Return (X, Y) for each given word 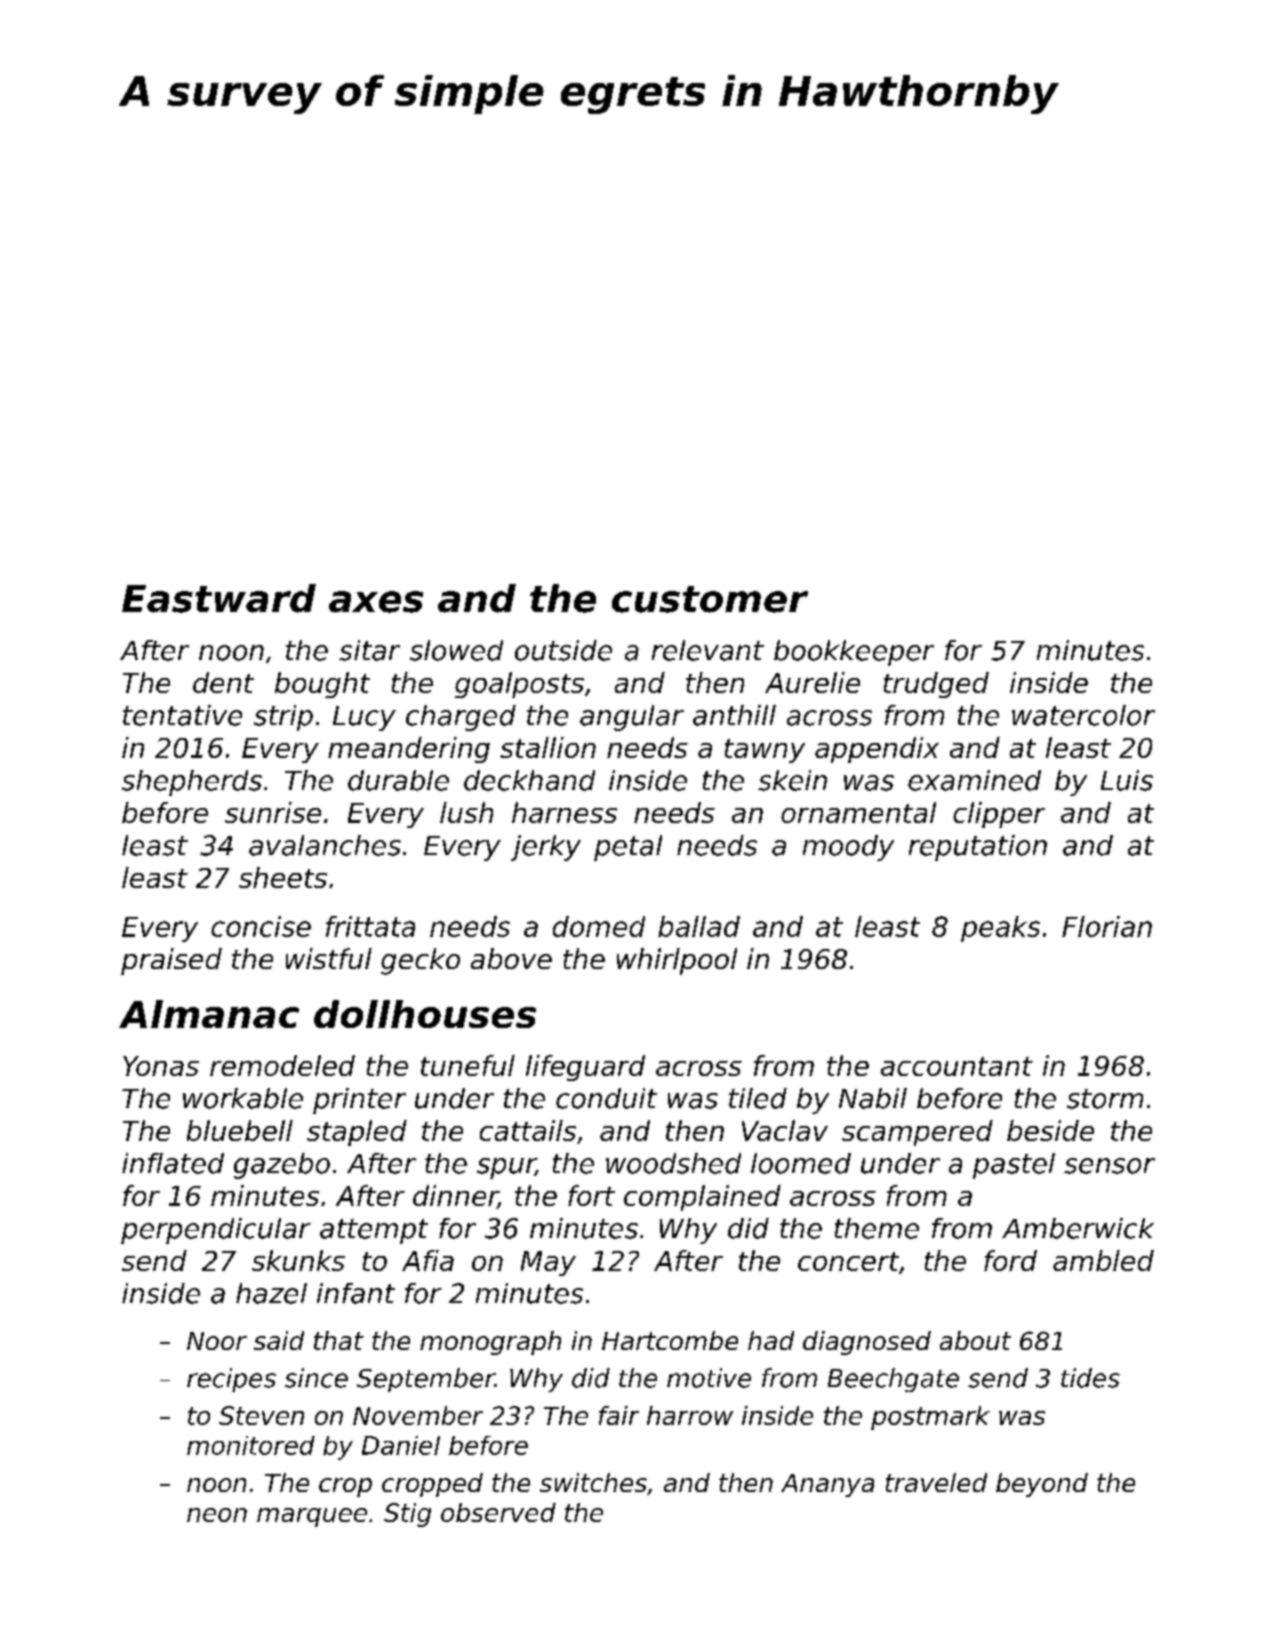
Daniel (401, 1445)
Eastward (219, 598)
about (975, 1340)
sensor (1109, 1166)
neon (217, 1515)
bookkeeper (854, 653)
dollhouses (425, 1014)
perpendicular (216, 1231)
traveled (936, 1482)
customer (710, 599)
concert (848, 1261)
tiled (758, 1098)
